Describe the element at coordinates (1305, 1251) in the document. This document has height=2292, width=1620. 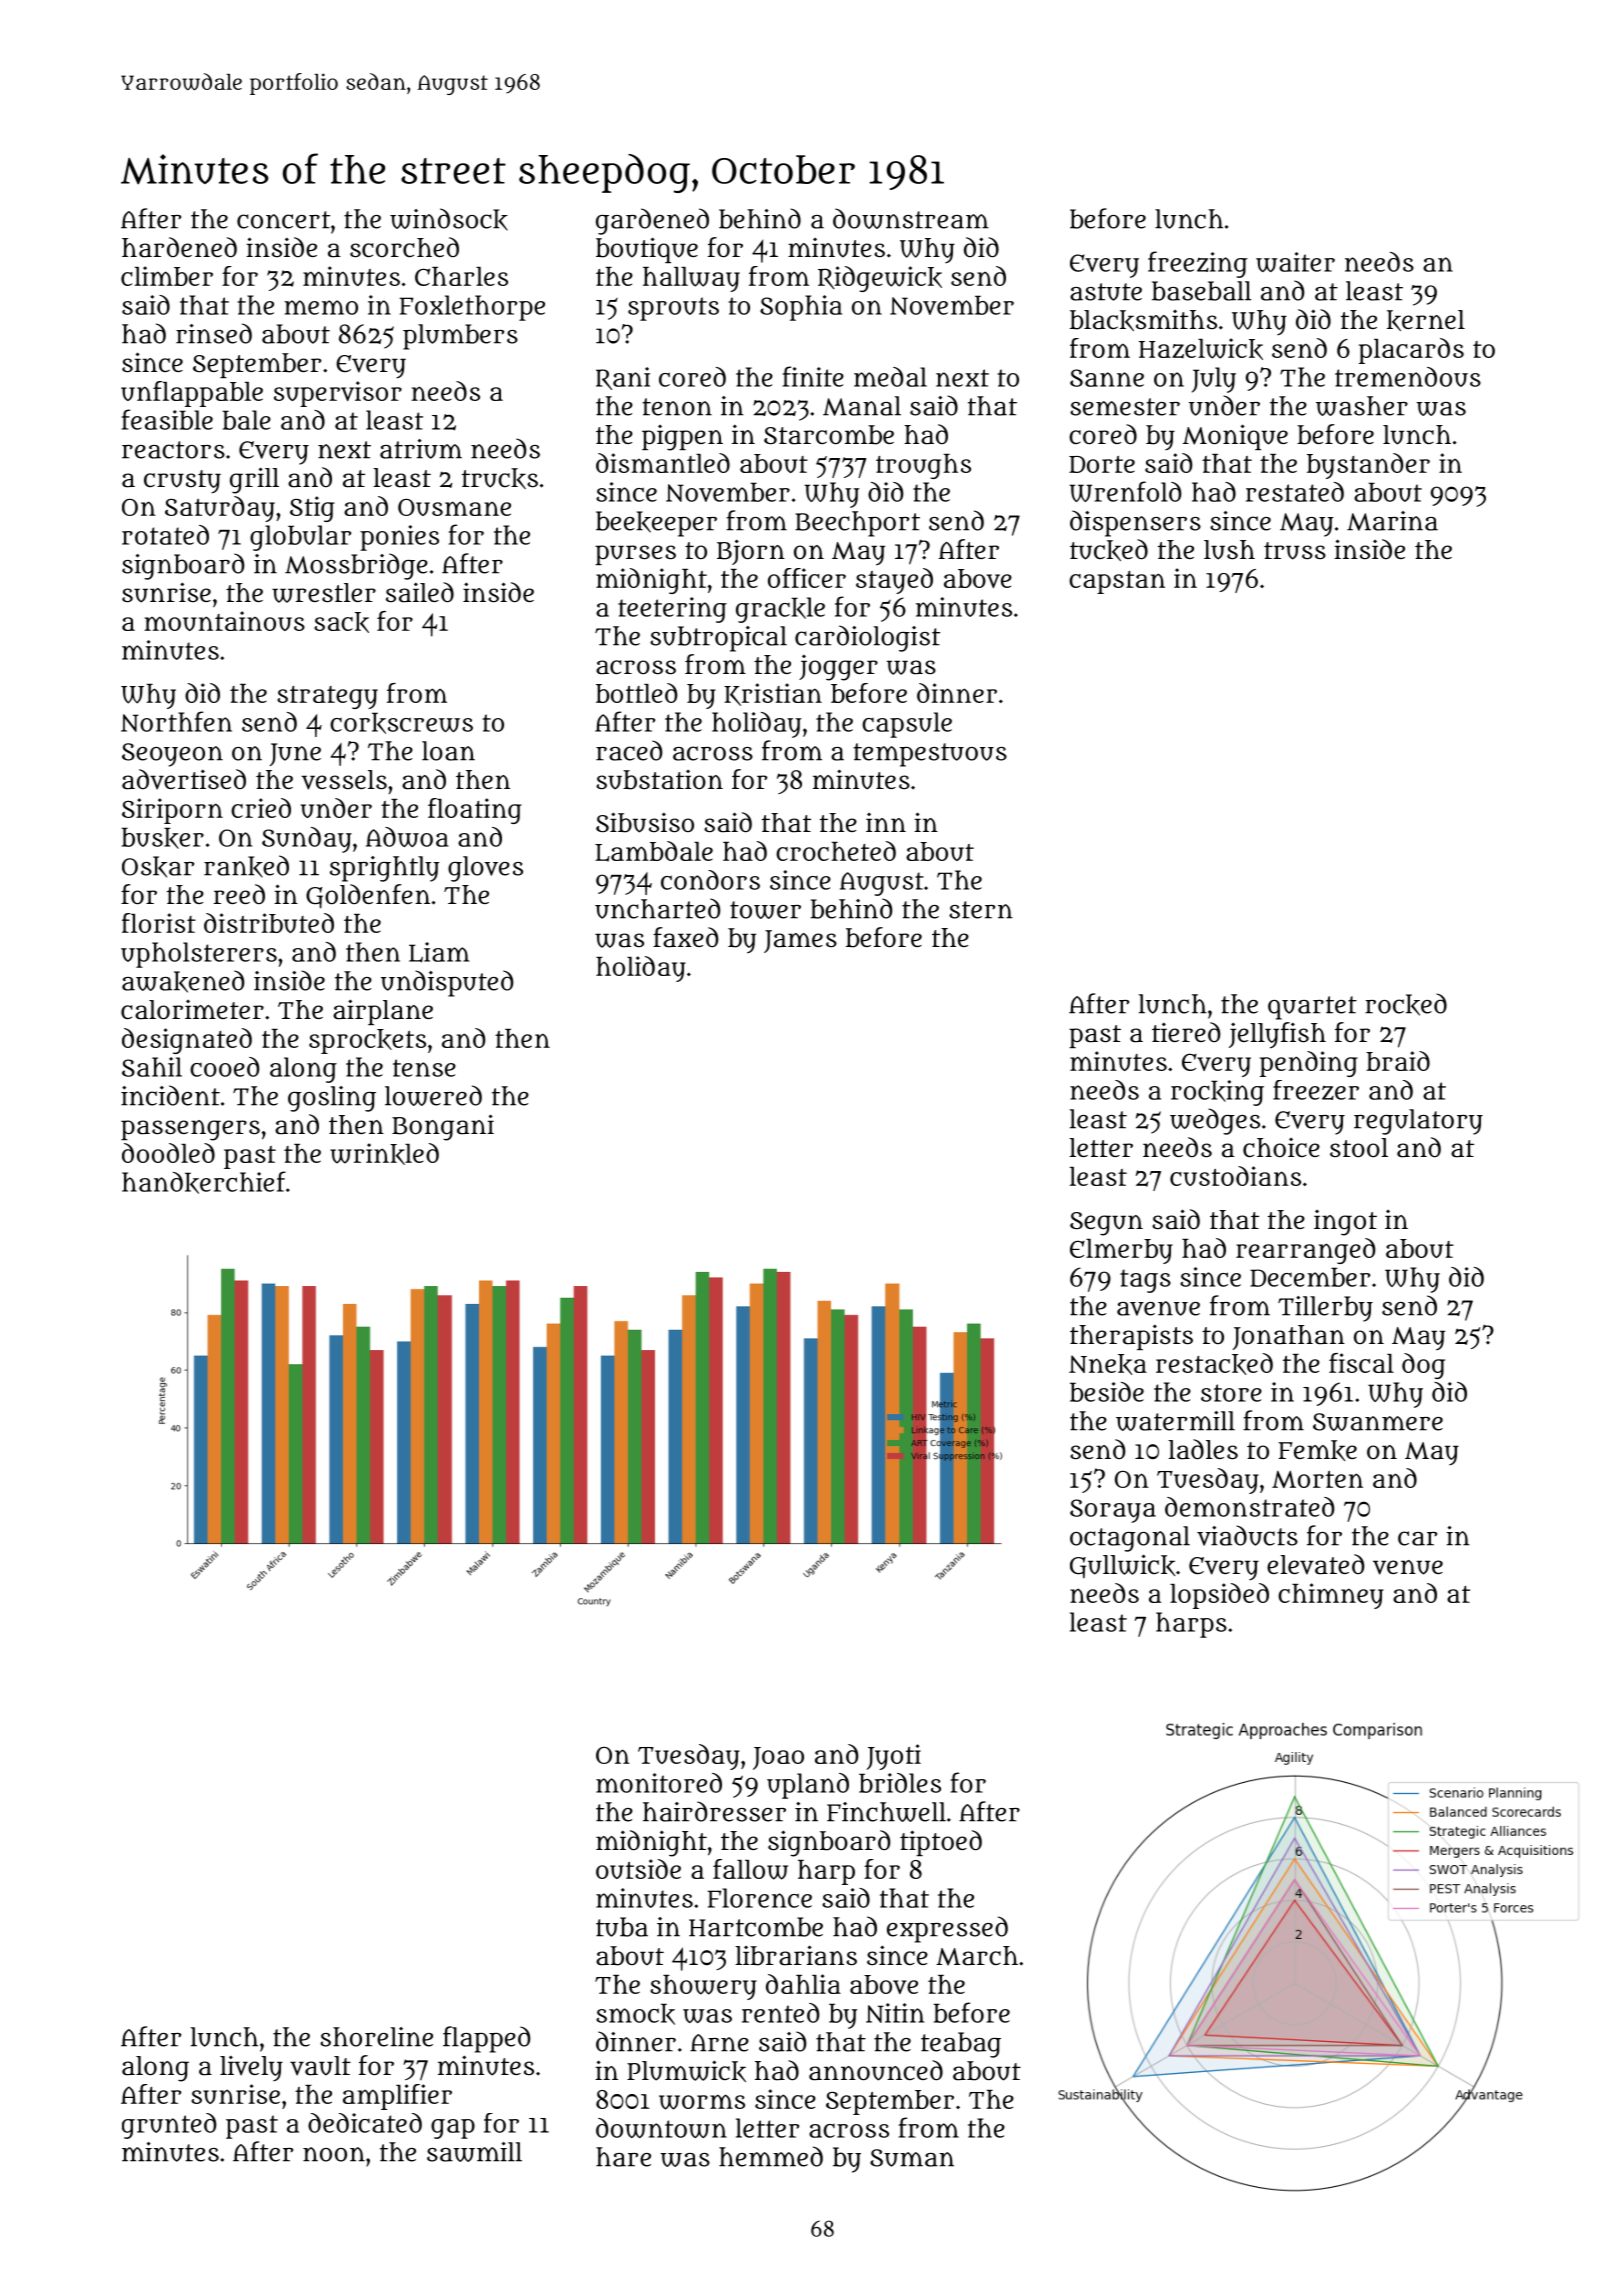
I see `rearranged` at that location.
